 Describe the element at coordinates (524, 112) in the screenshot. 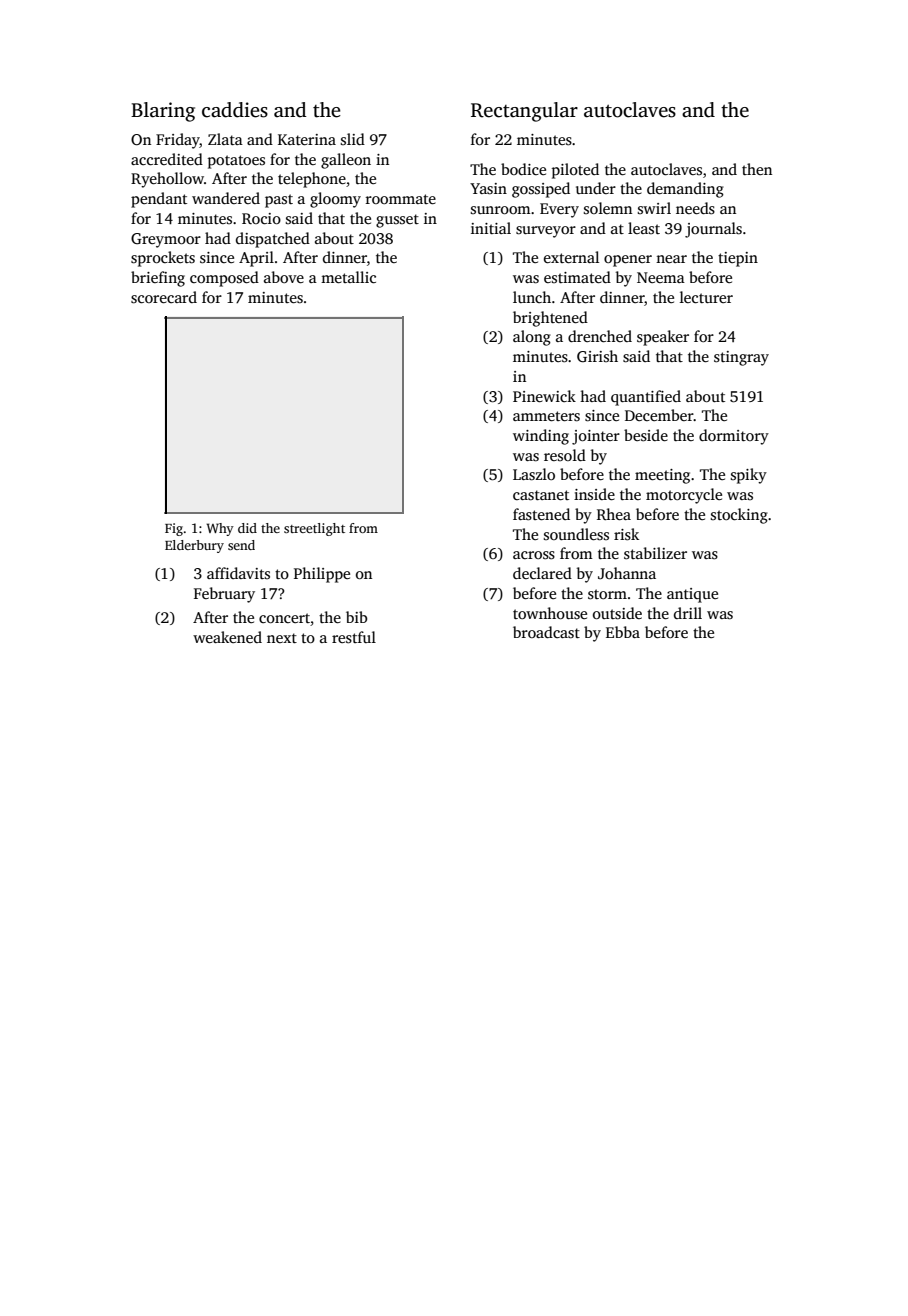

I see `Rectangular` at that location.
